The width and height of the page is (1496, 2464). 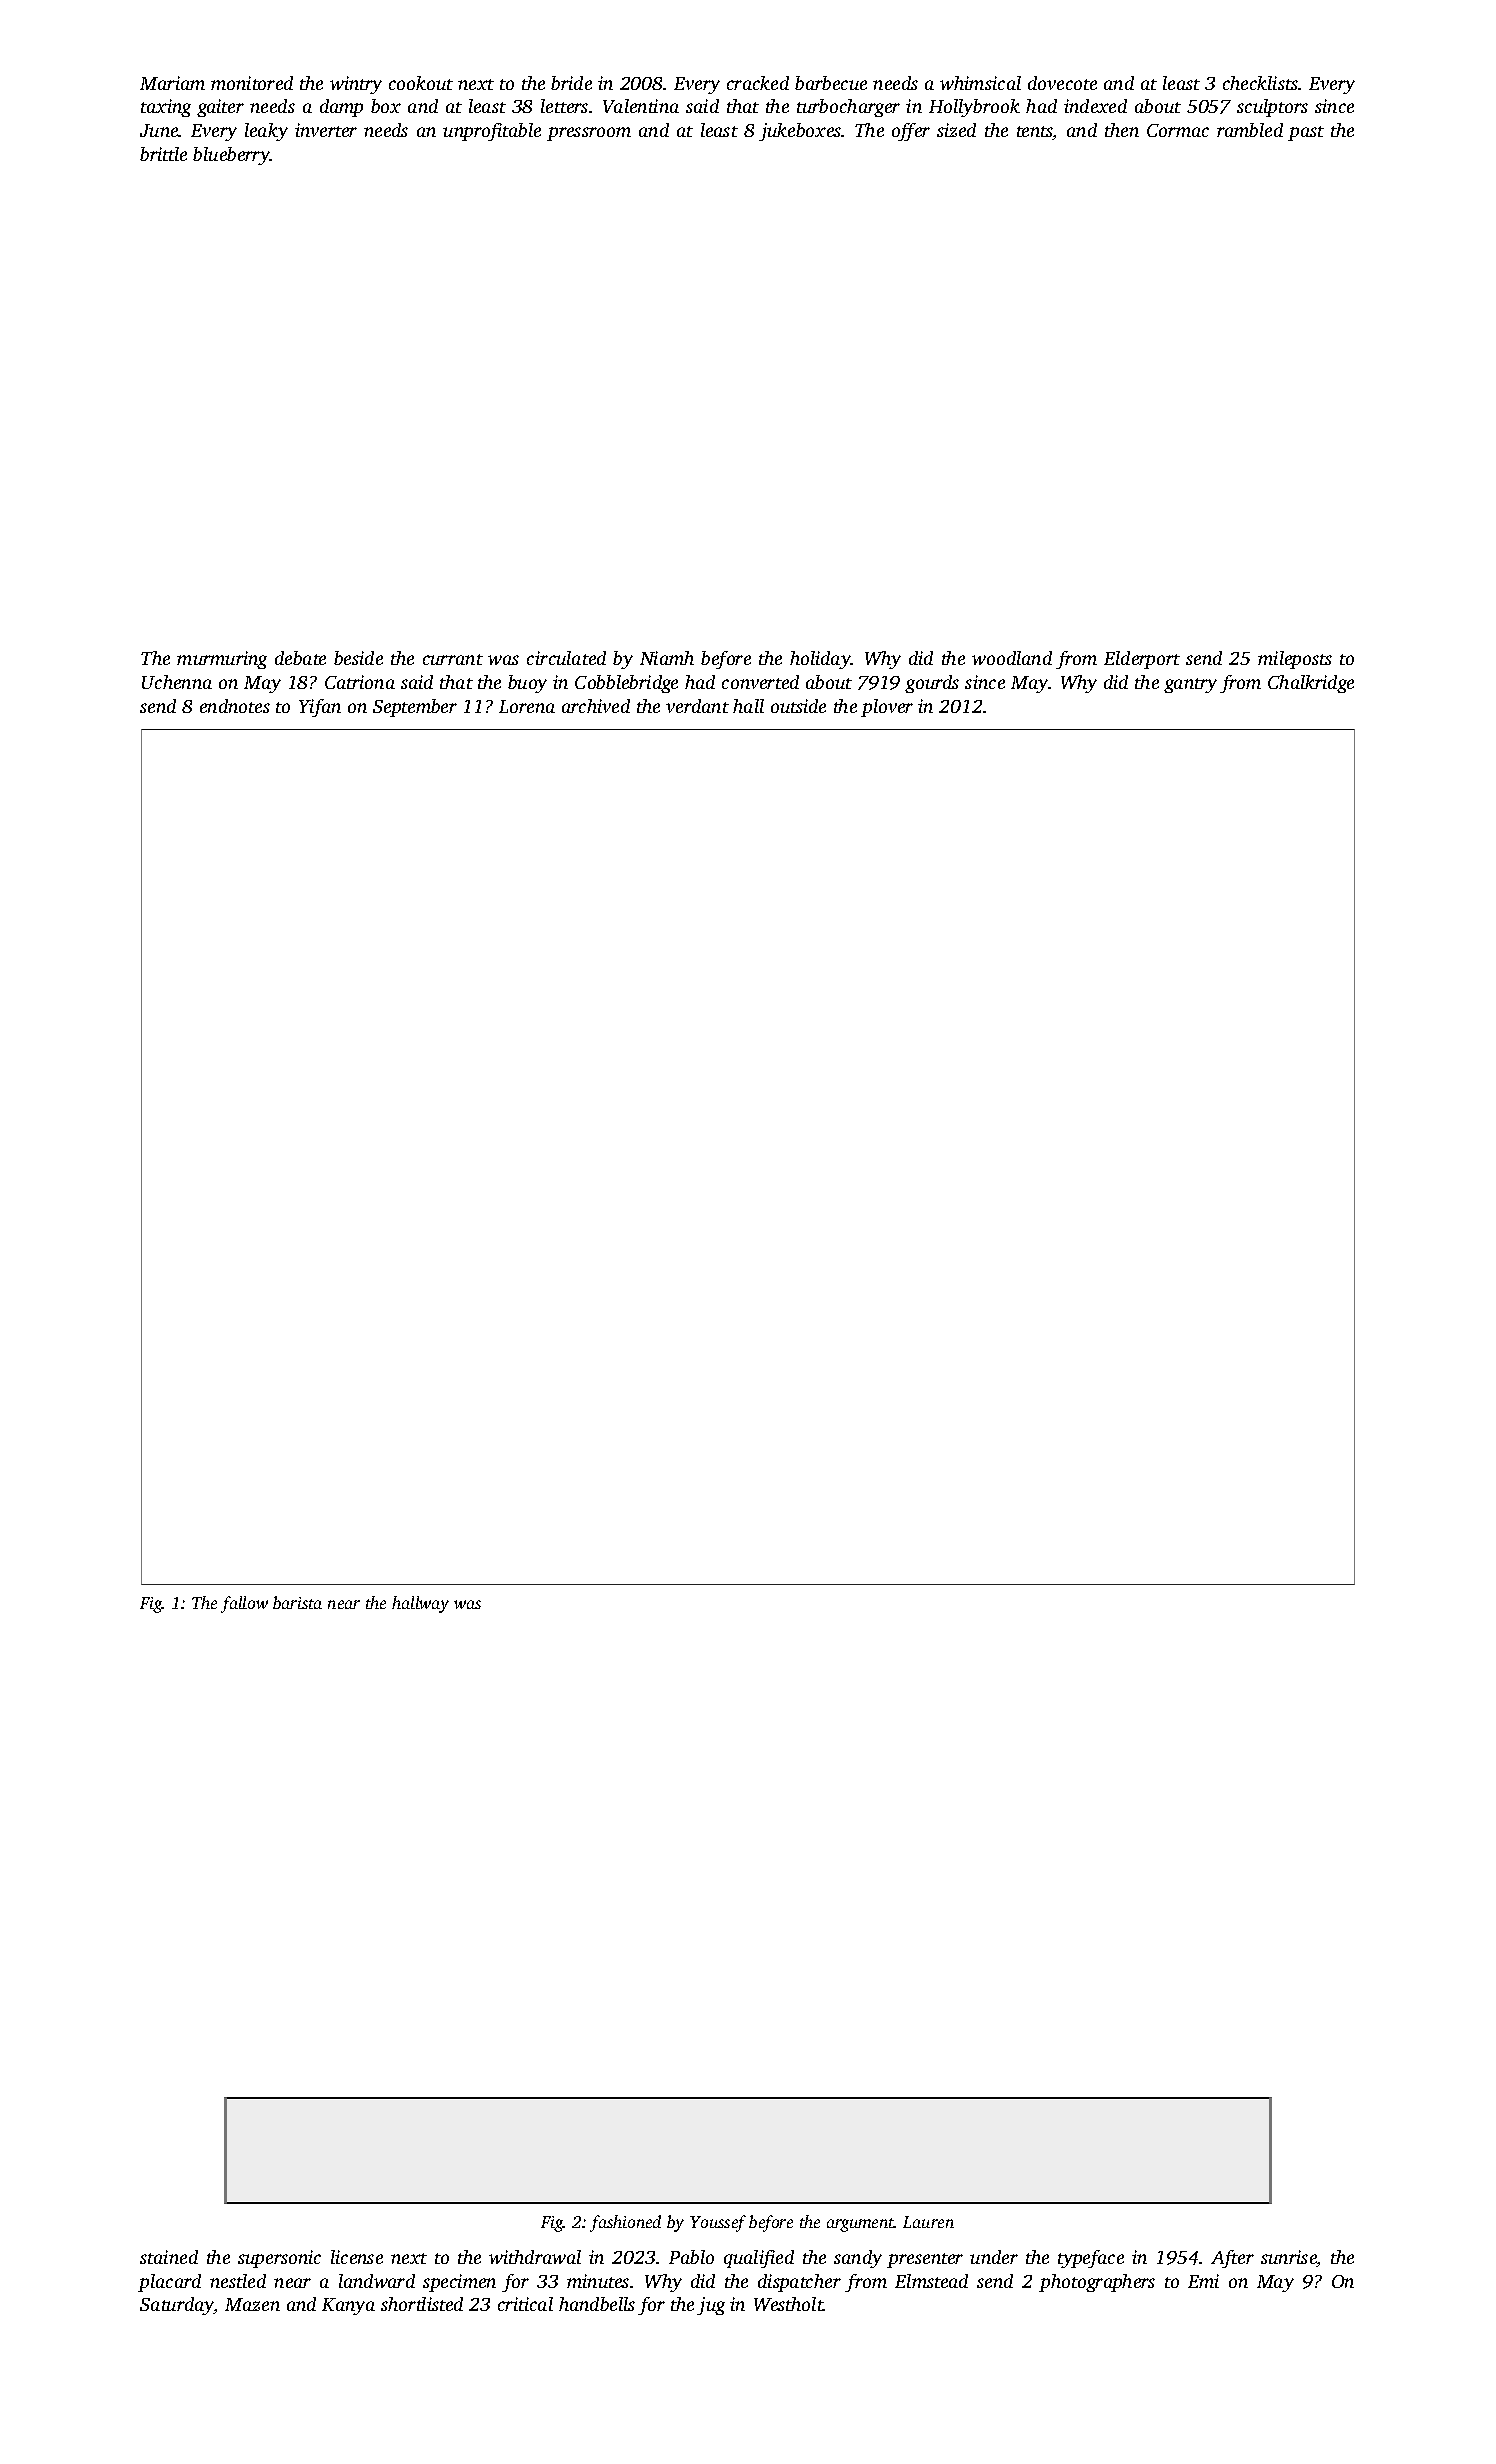 I want to click on shortlisted, so click(x=422, y=2304).
